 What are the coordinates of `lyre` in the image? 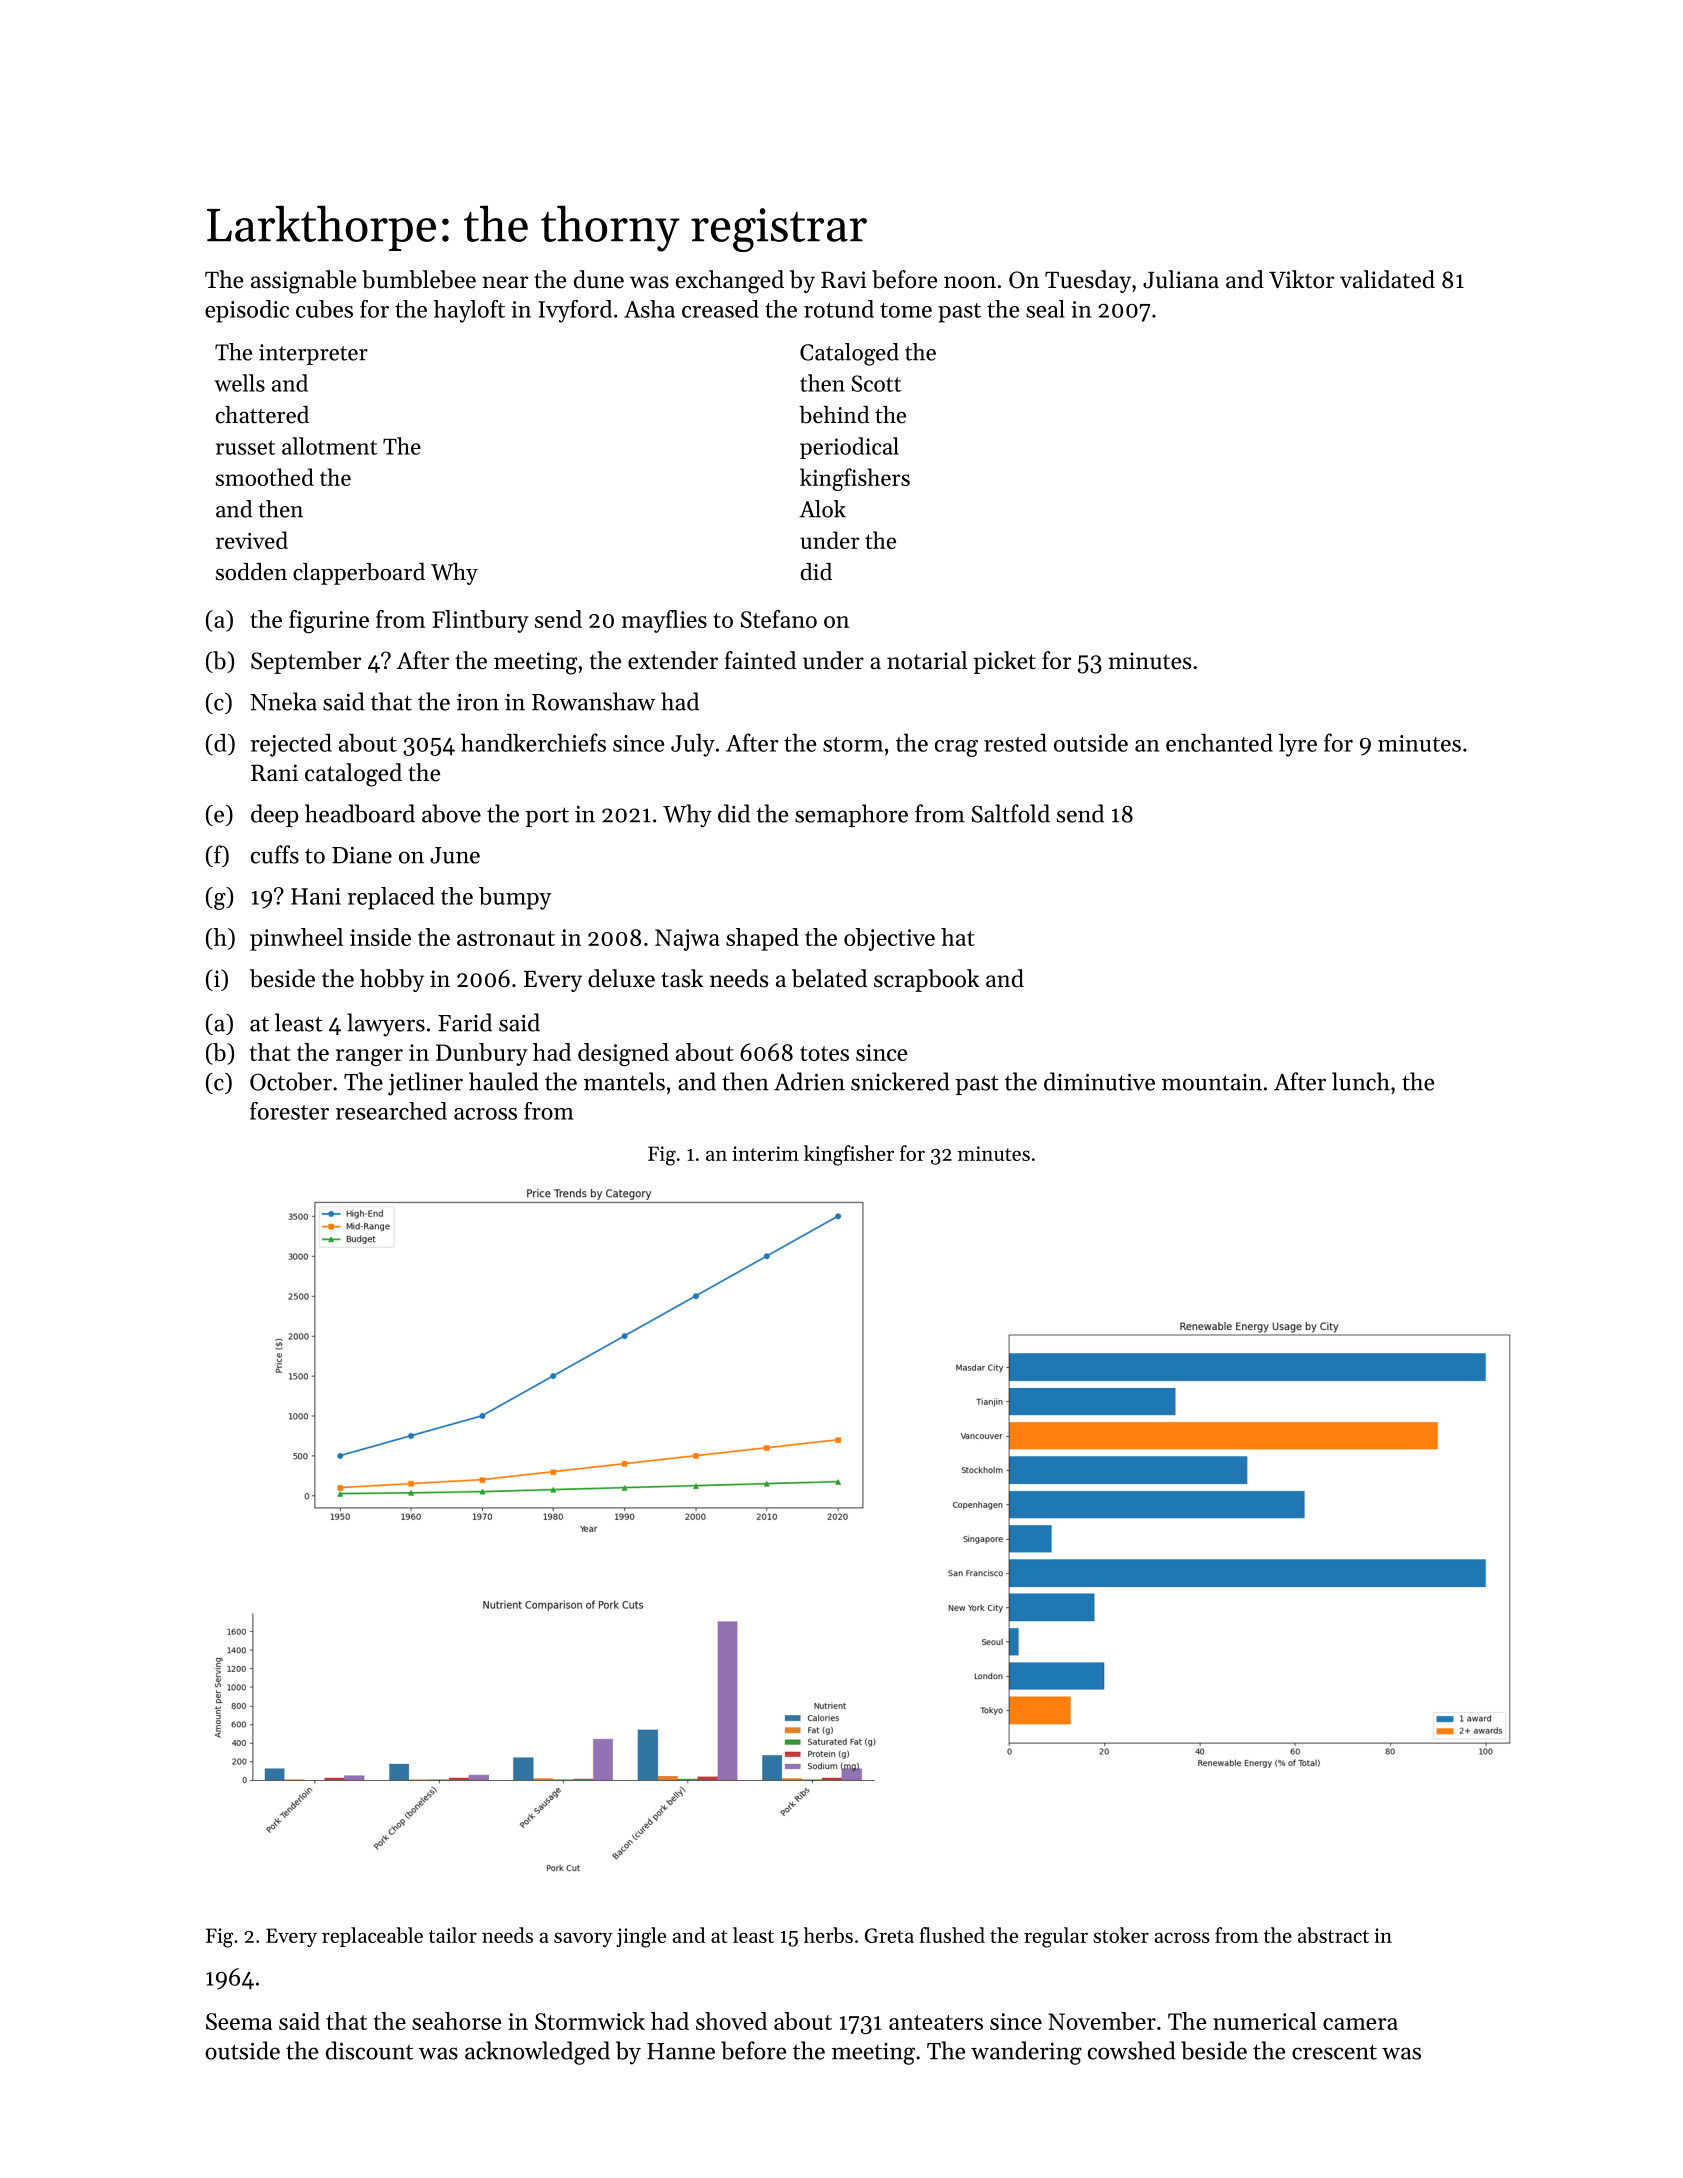 It's located at (1298, 745).
